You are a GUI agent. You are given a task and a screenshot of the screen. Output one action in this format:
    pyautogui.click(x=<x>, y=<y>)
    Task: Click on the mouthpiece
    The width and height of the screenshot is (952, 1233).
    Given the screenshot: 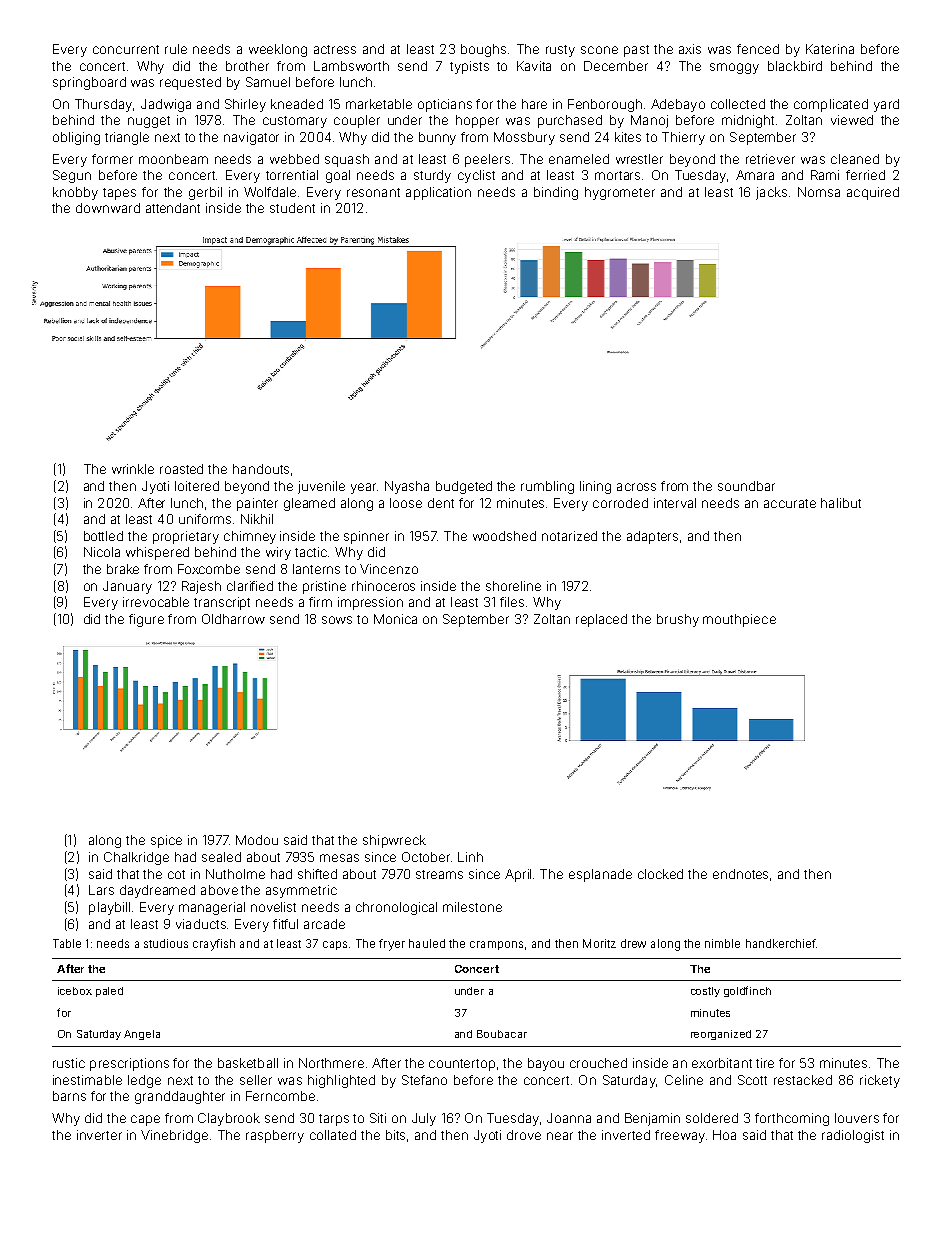 What is the action you would take?
    pyautogui.click(x=739, y=620)
